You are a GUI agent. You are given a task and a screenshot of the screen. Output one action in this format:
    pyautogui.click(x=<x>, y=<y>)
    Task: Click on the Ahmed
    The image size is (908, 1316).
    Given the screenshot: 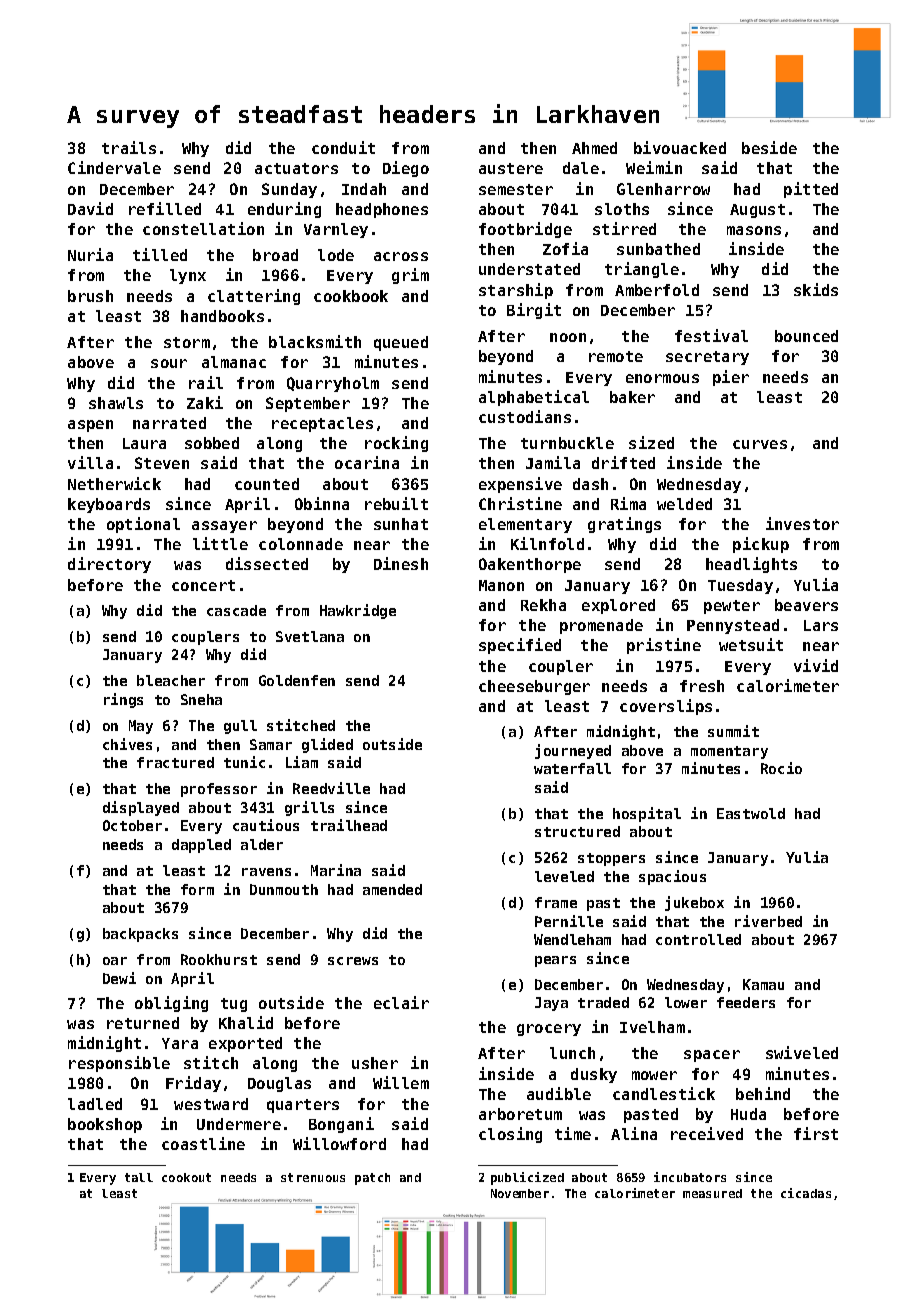 What is the action you would take?
    pyautogui.click(x=594, y=148)
